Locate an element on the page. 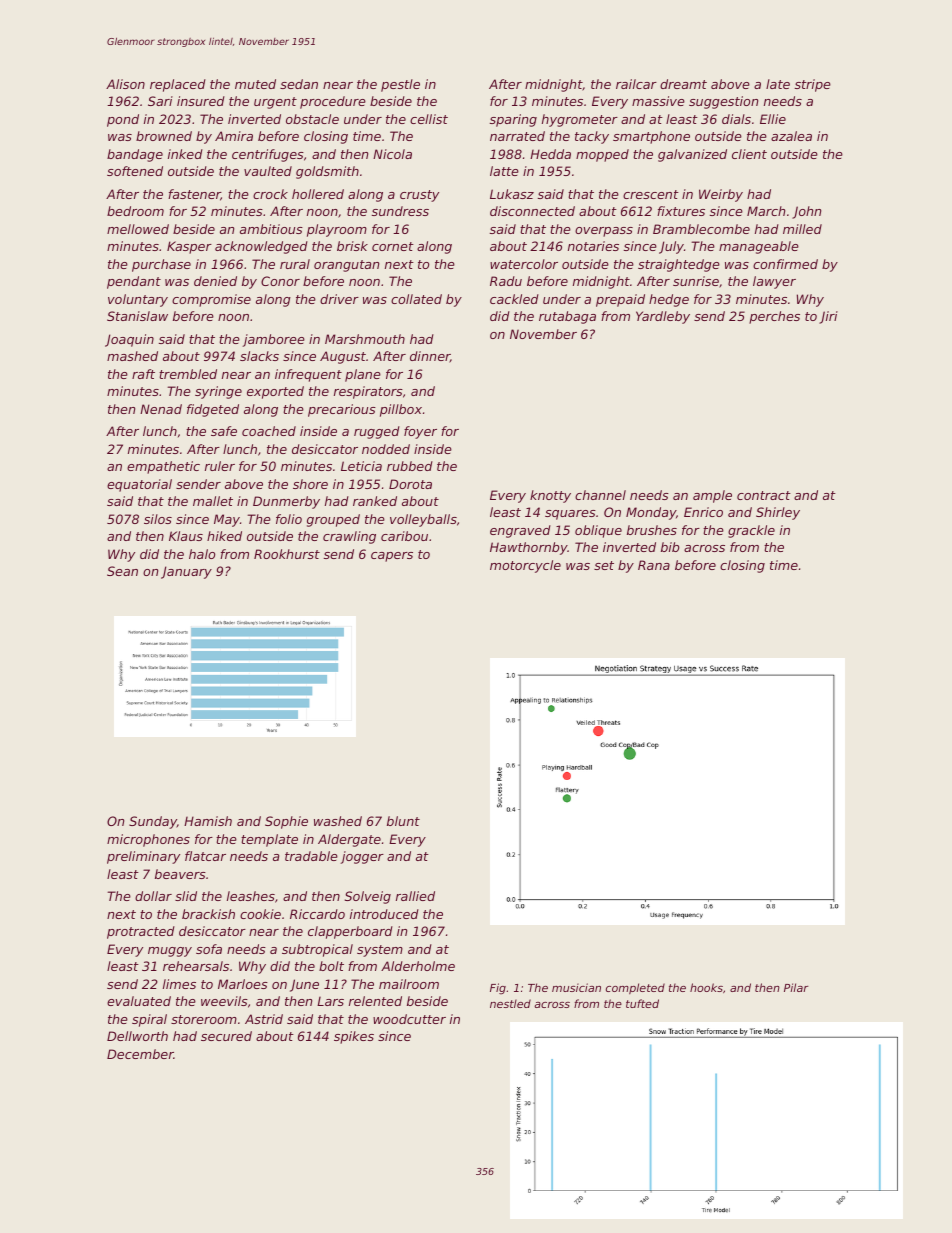 This document has height=1233, width=952. musician is located at coordinates (576, 987).
